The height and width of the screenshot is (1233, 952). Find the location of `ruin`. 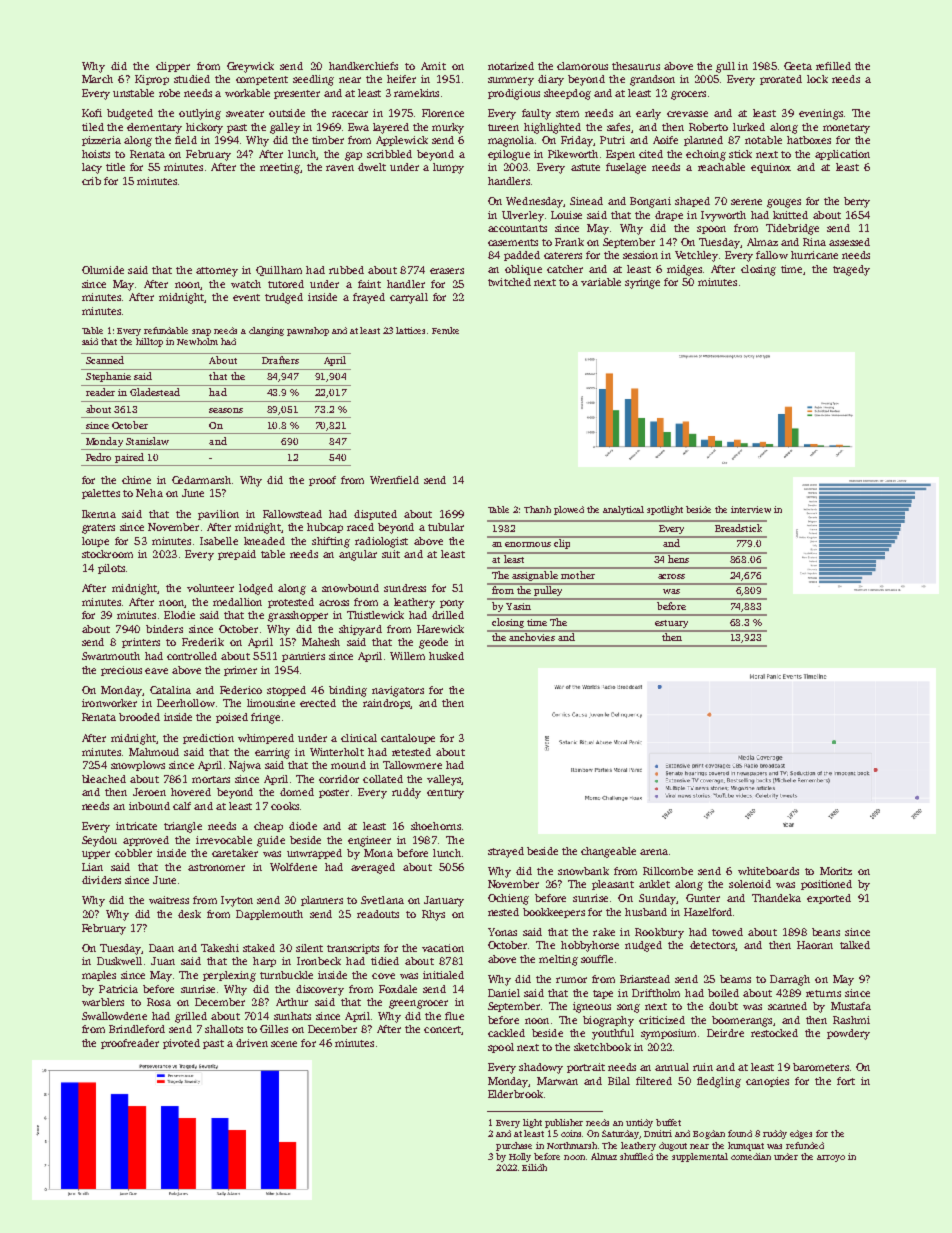

ruin is located at coordinates (703, 1067).
